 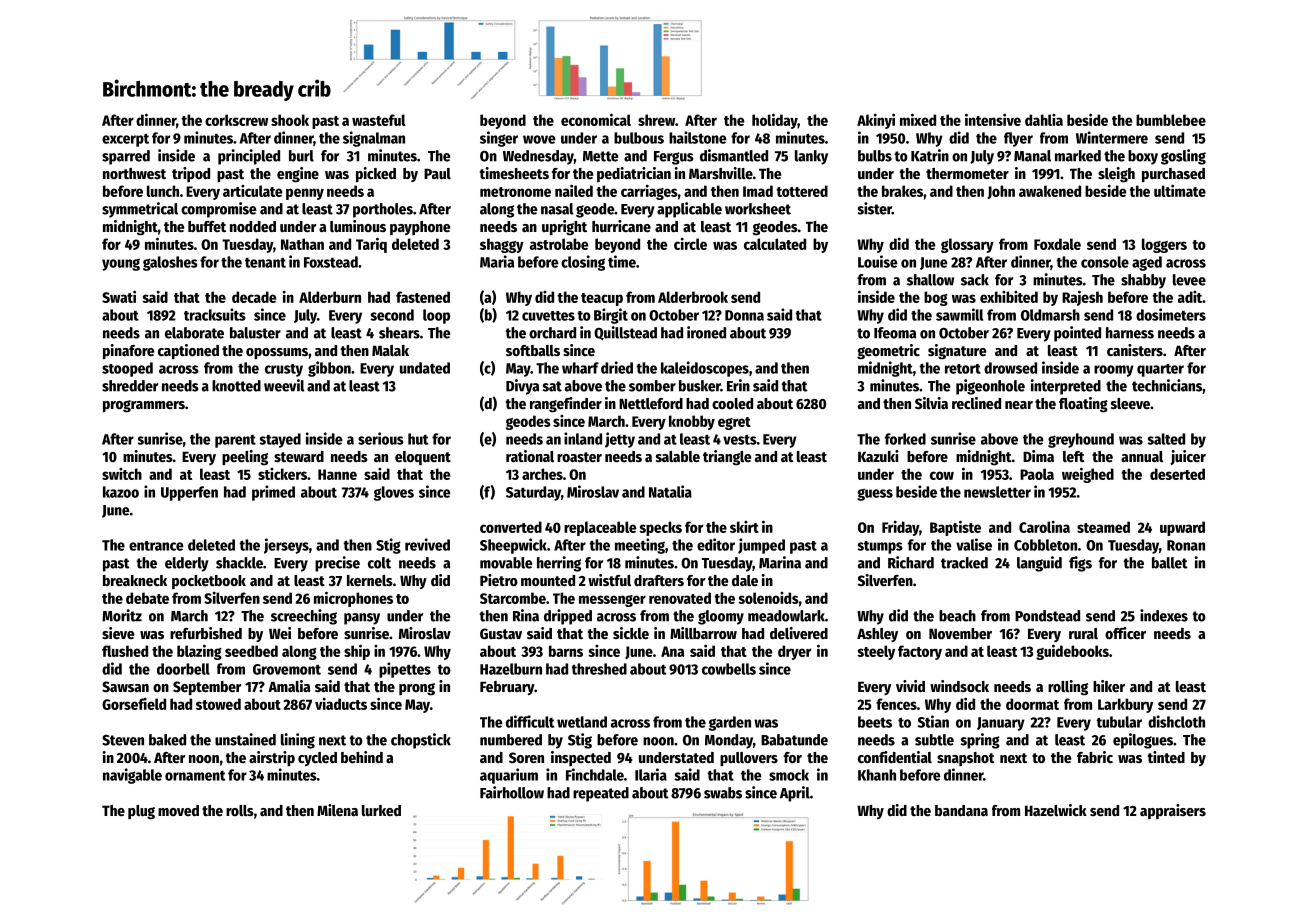 I want to click on kernels, so click(x=370, y=580).
